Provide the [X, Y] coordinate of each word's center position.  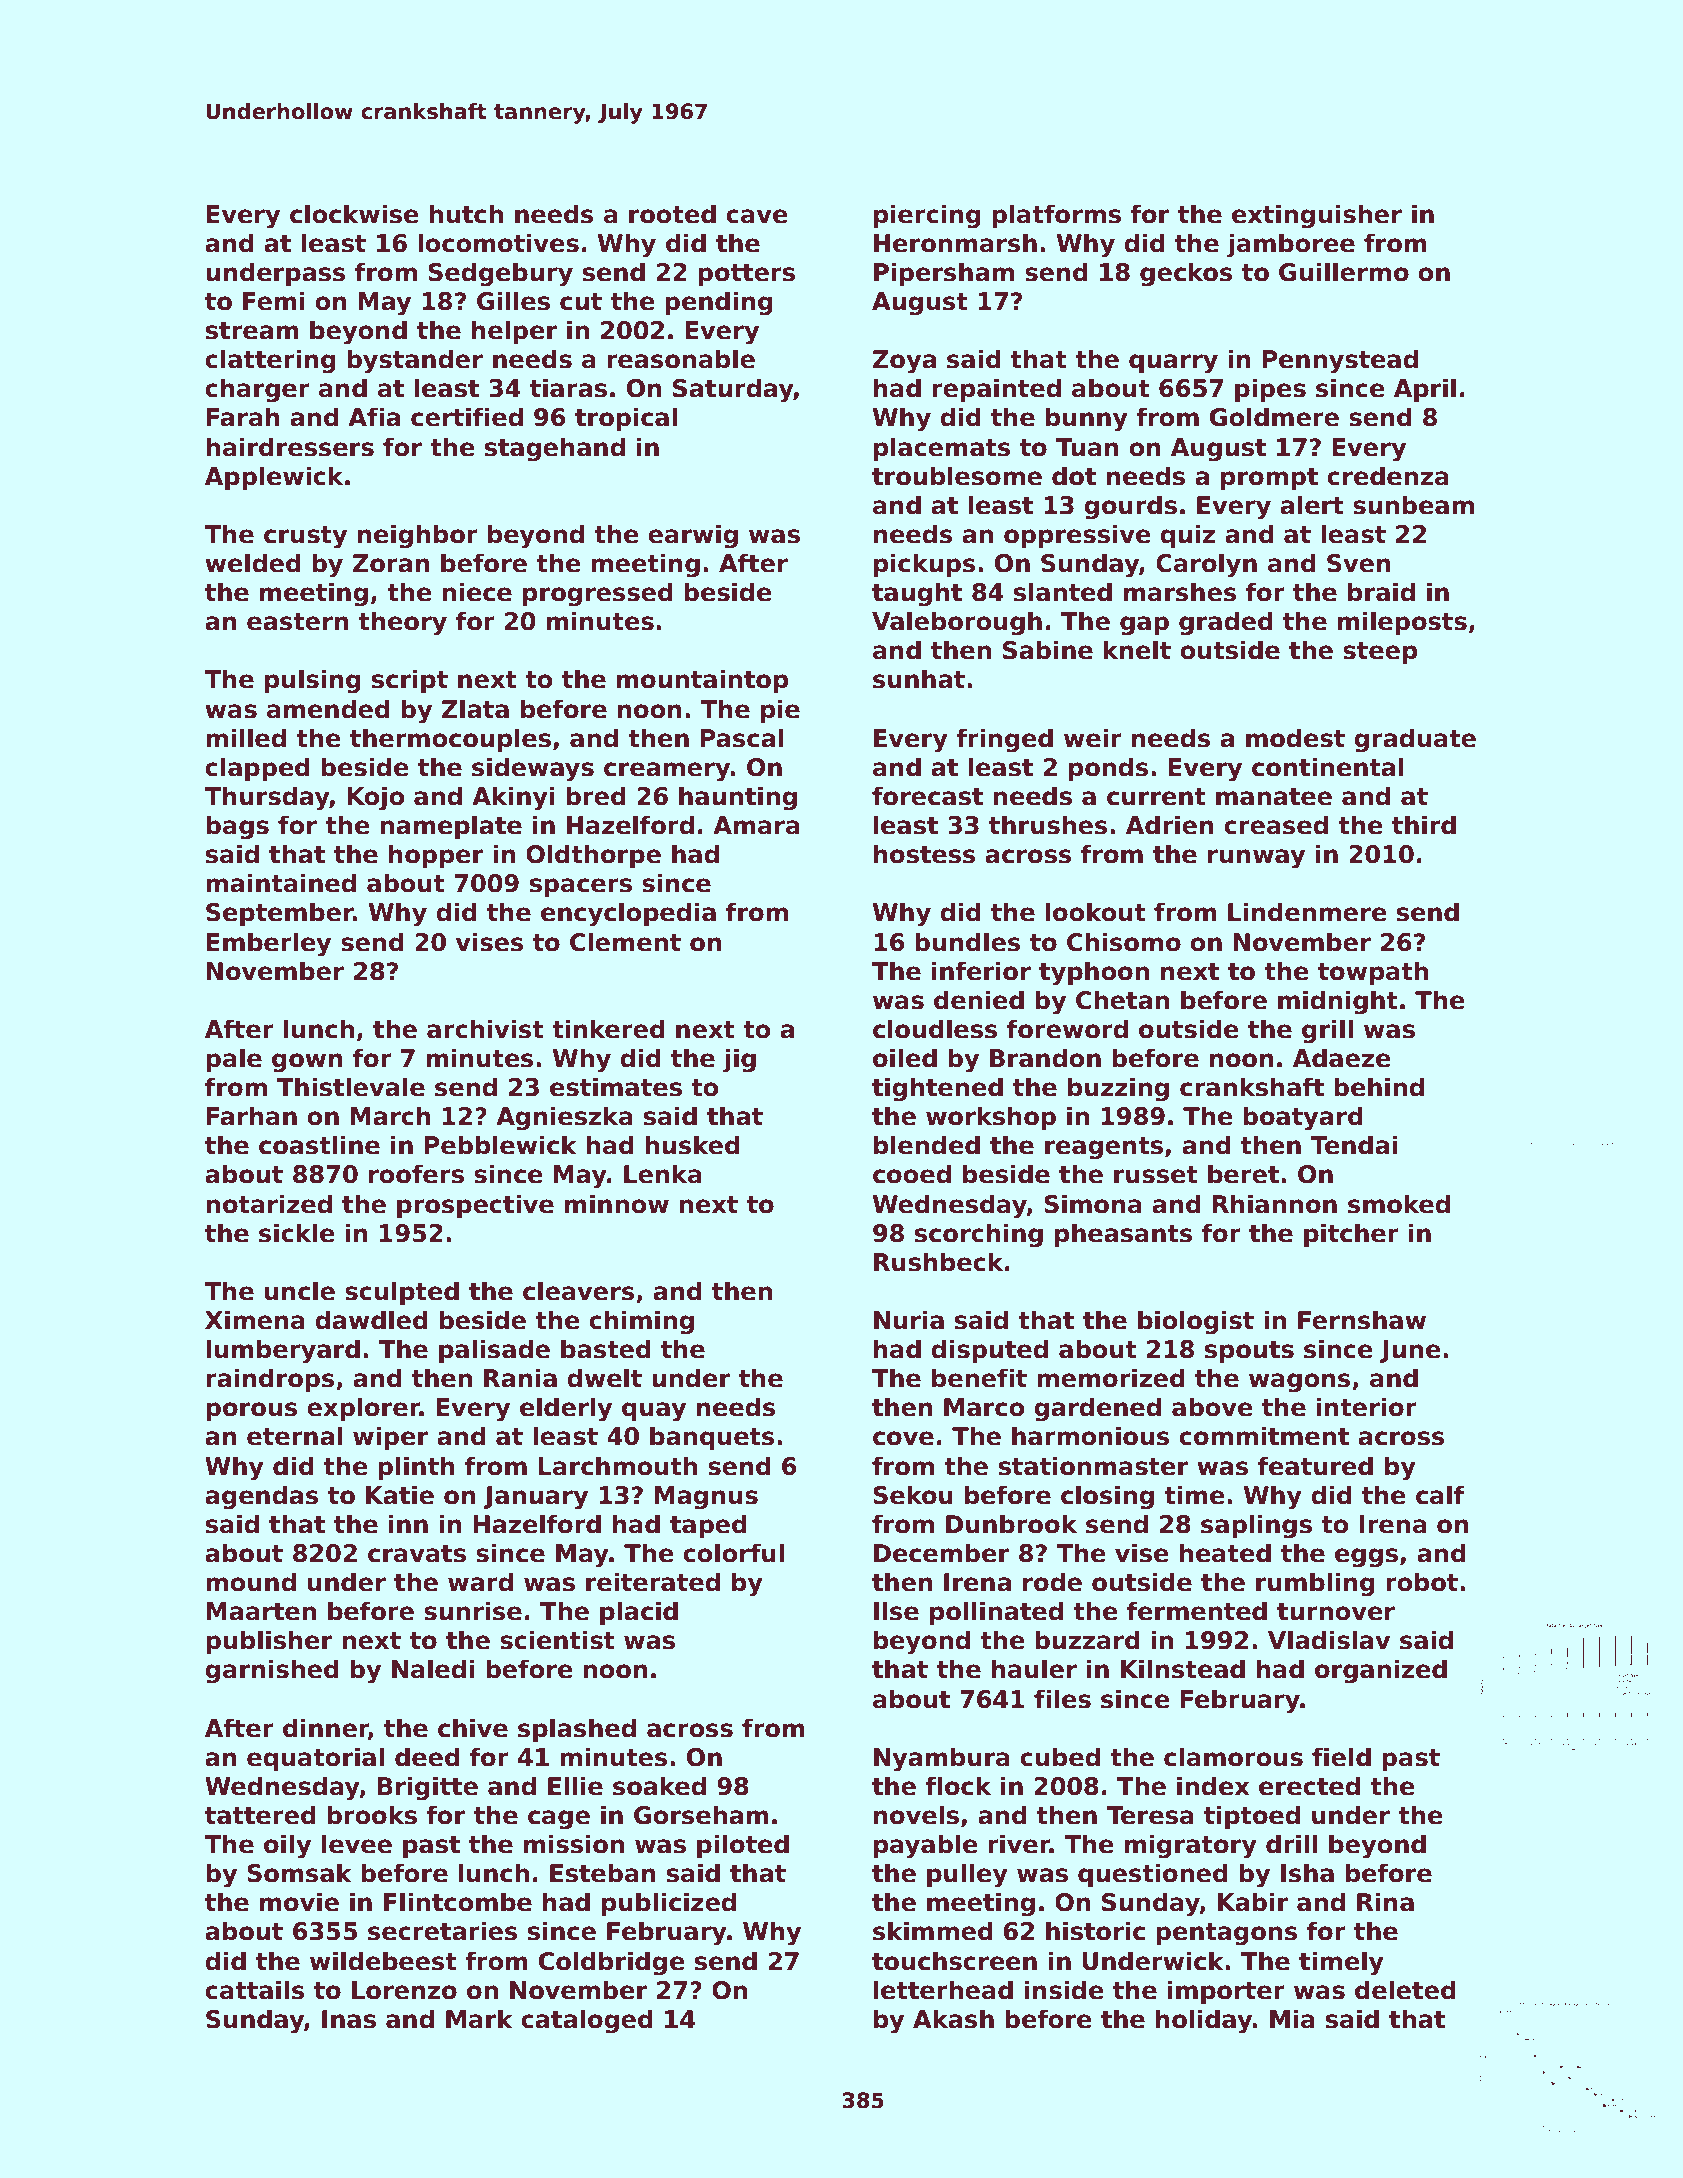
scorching [979, 1235]
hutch [466, 214]
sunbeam [1413, 505]
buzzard [1087, 1640]
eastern [298, 622]
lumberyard [283, 1351]
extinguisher [1317, 216]
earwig [693, 536]
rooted [672, 214]
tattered [260, 1815]
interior [1367, 1407]
